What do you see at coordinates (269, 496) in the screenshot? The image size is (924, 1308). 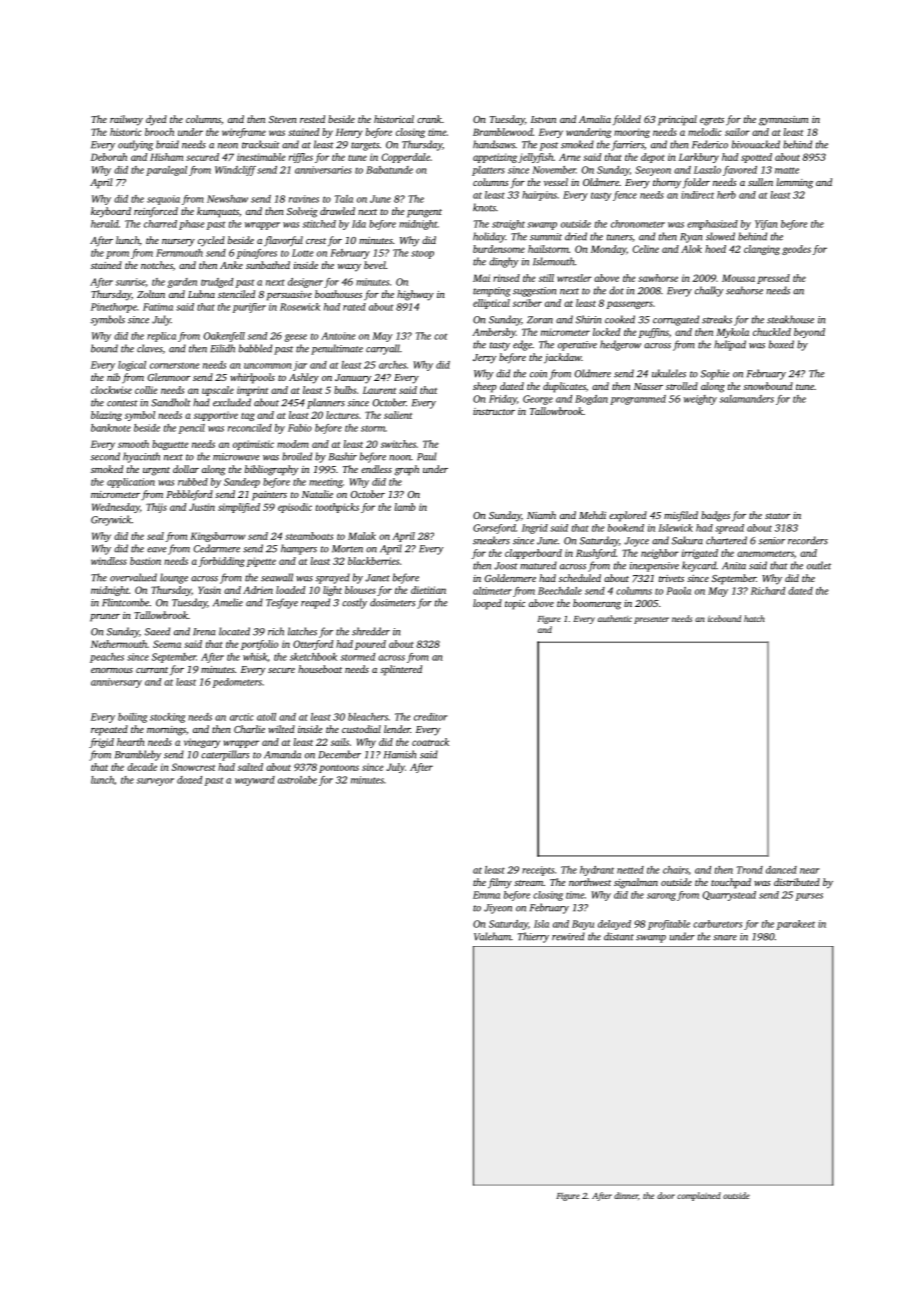 I see `painters` at bounding box center [269, 496].
